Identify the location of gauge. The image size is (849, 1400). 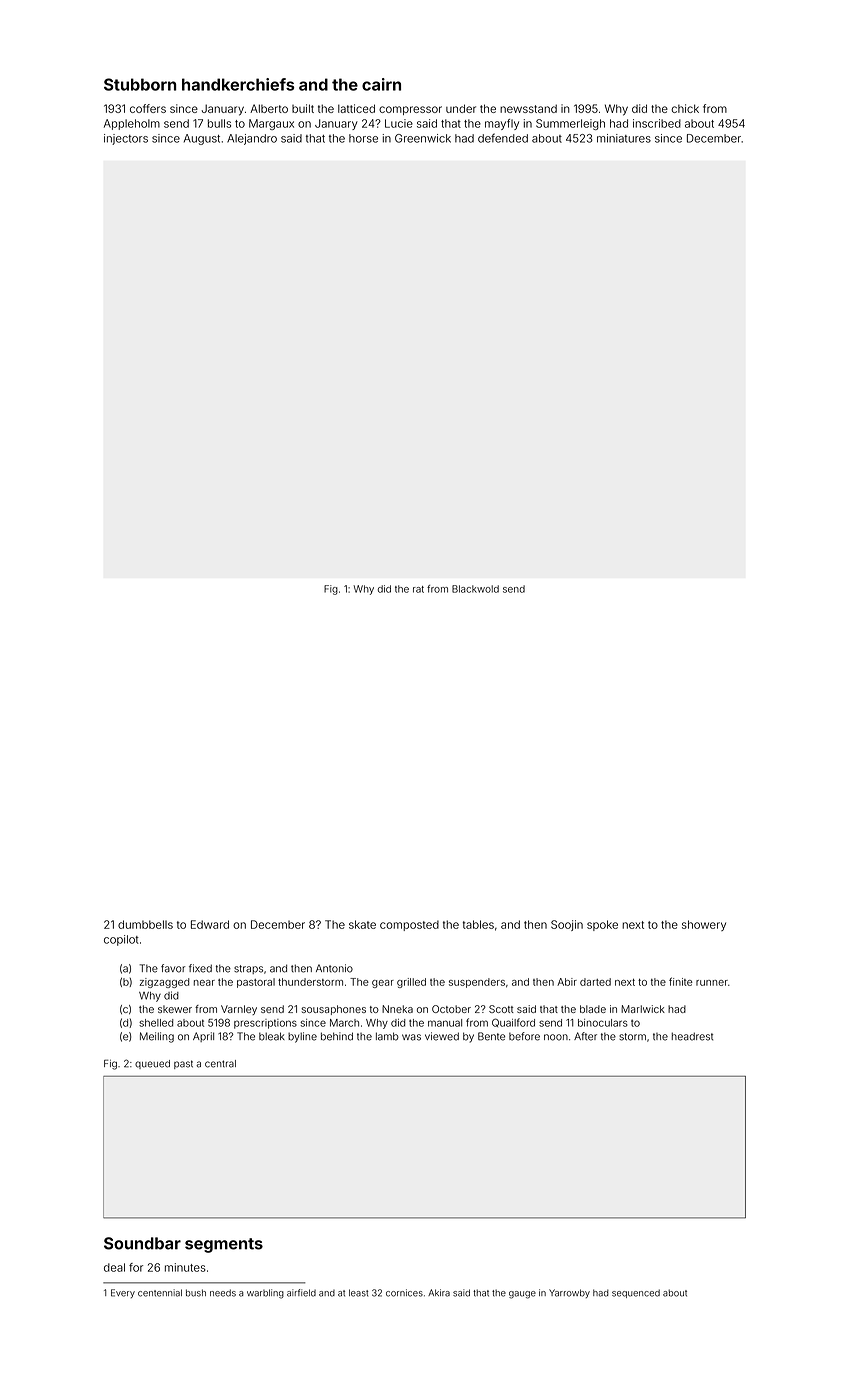
(522, 1295).
